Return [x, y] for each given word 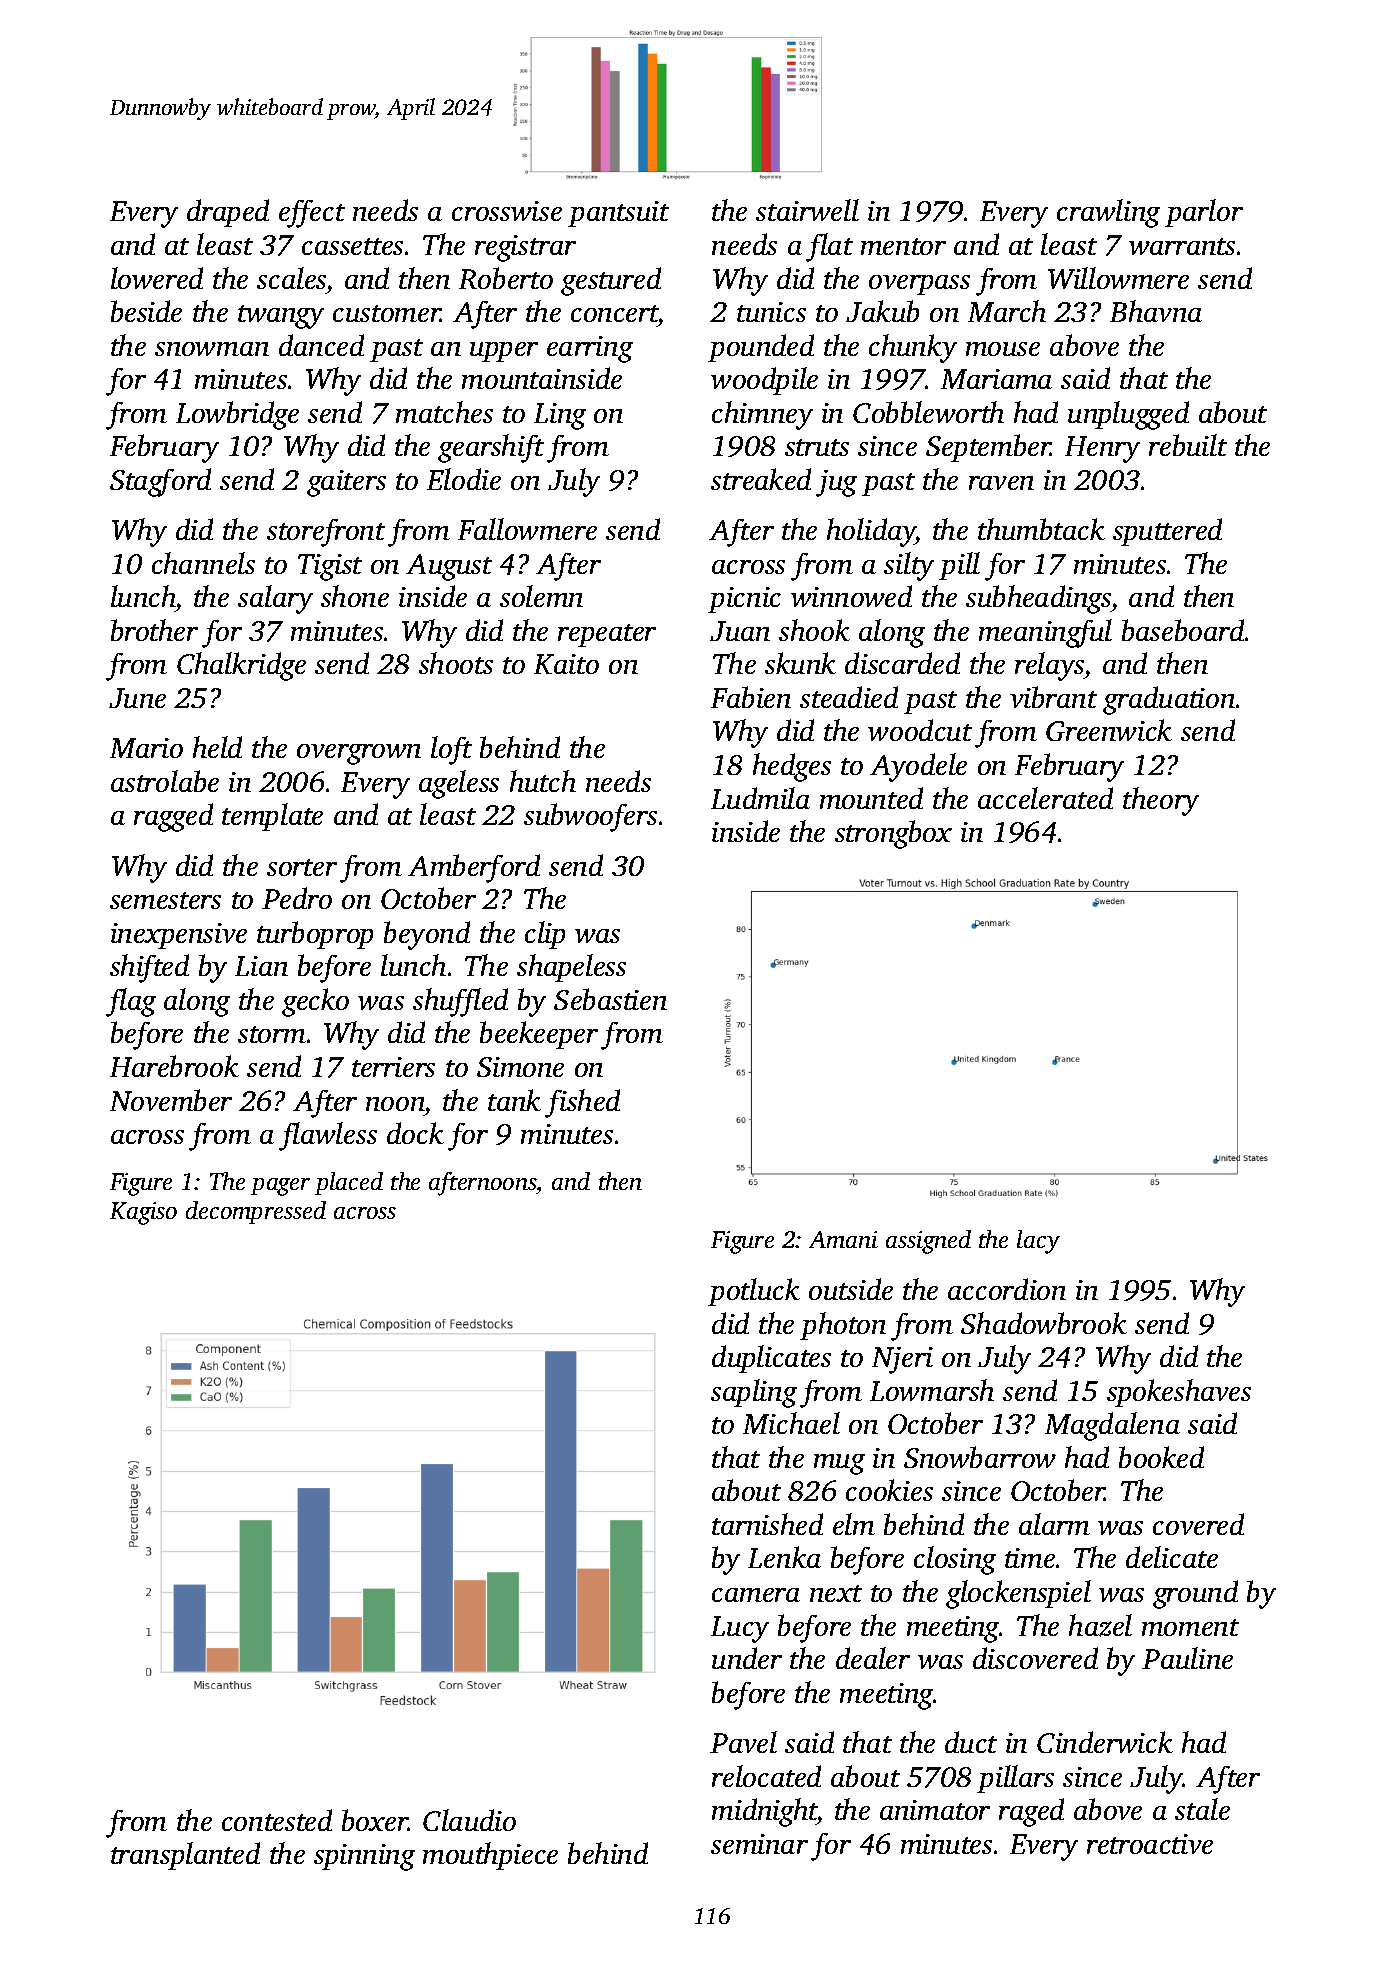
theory [1161, 801]
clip [545, 935]
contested [277, 1820]
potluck [754, 1292]
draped [228, 213]
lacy [1038, 1242]
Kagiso [143, 1213]
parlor [1204, 213]
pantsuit [618, 214]
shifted [149, 968]
